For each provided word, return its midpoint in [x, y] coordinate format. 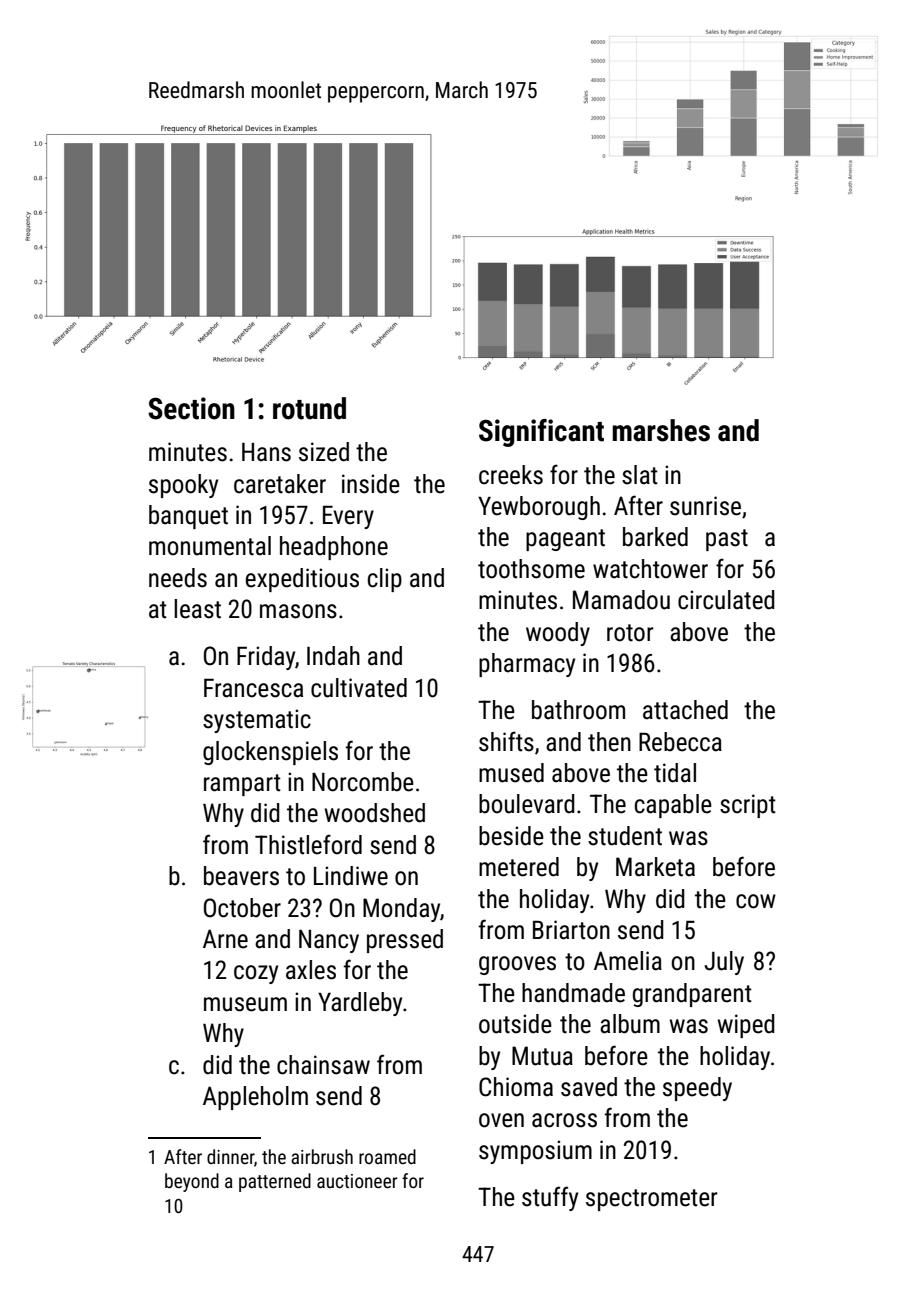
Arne [225, 939]
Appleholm [255, 1098]
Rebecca [680, 742]
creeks [511, 475]
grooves [517, 965]
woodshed [375, 813]
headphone [334, 548]
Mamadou [621, 600]
